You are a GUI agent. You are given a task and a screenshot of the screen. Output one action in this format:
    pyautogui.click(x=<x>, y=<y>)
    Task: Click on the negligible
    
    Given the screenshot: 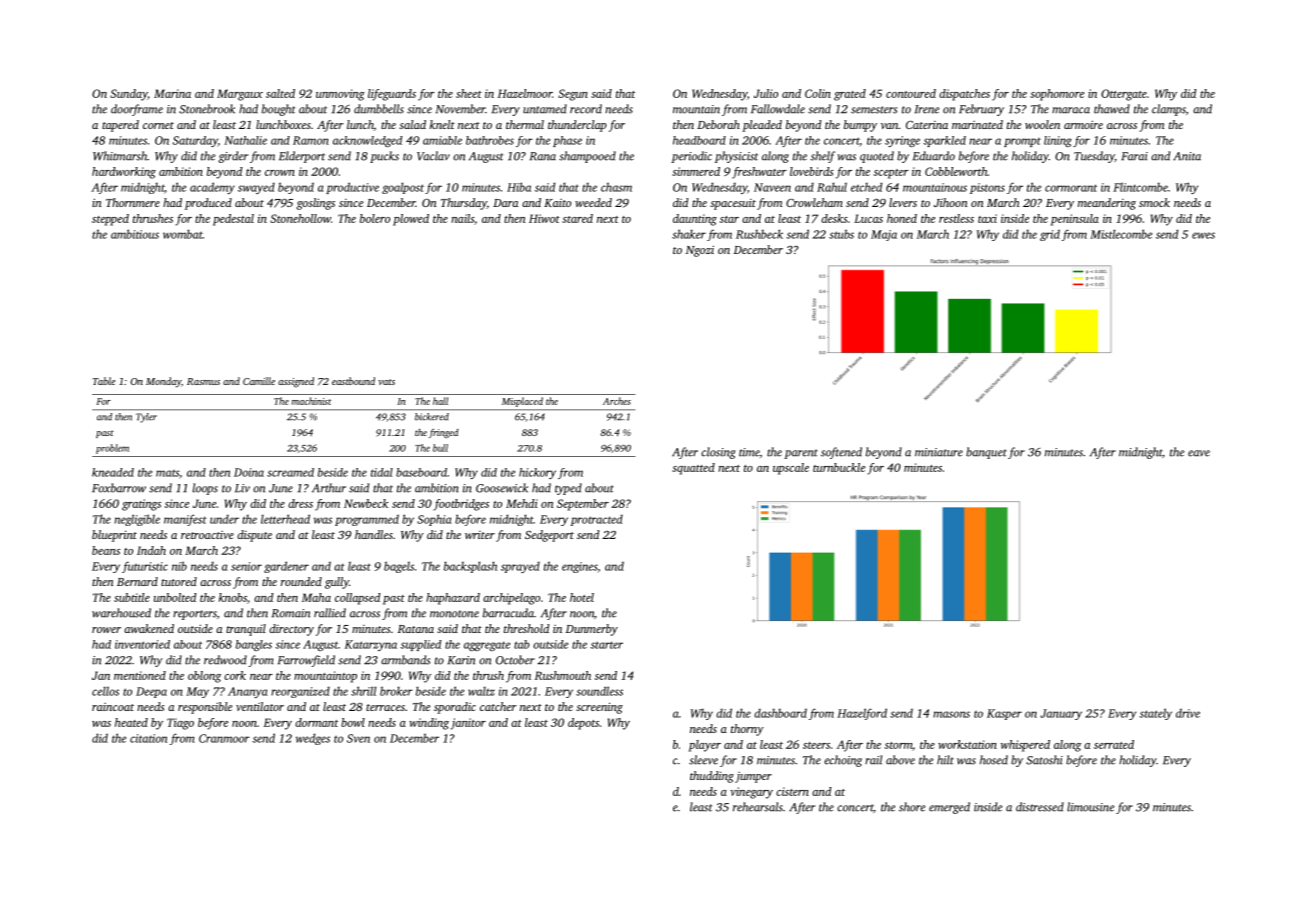 What is the action you would take?
    pyautogui.click(x=137, y=520)
